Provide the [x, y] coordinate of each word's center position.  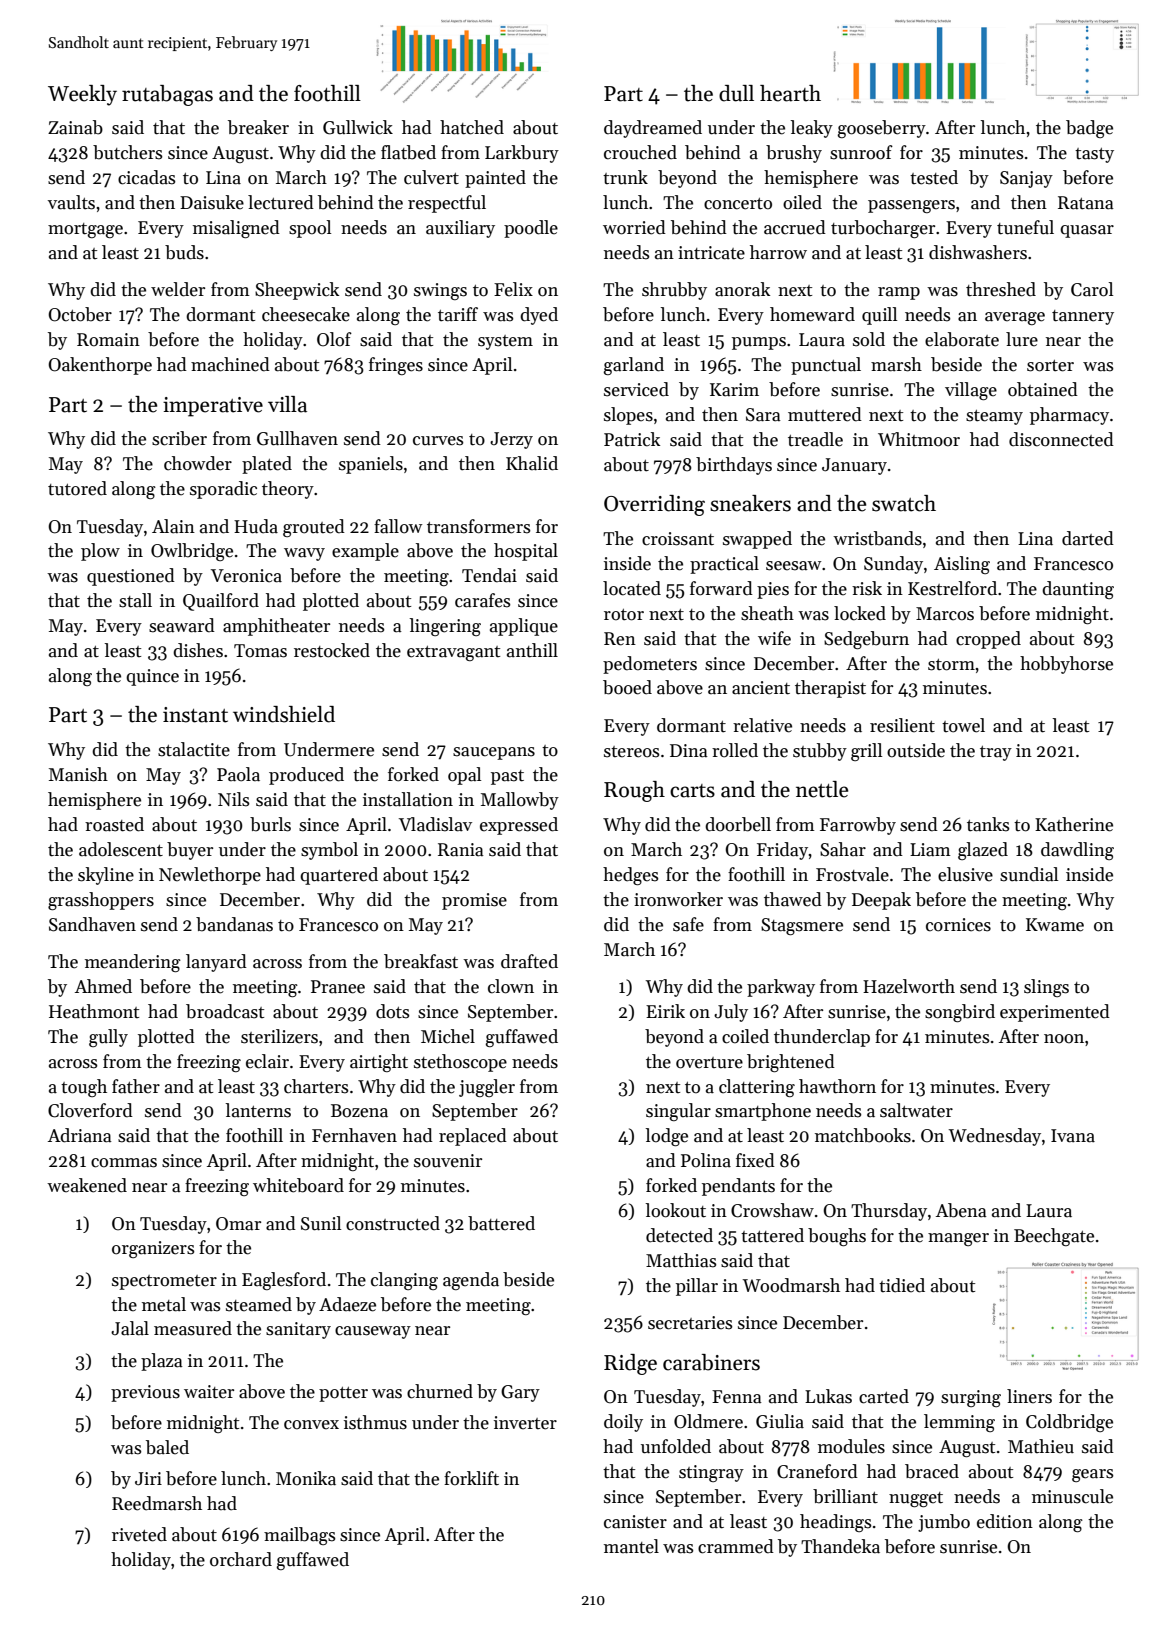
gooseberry [882, 129]
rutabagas [167, 95]
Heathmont [94, 1011]
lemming [959, 1423]
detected [679, 1235]
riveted [139, 1534]
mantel [631, 1546]
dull [736, 93]
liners [1029, 1396]
